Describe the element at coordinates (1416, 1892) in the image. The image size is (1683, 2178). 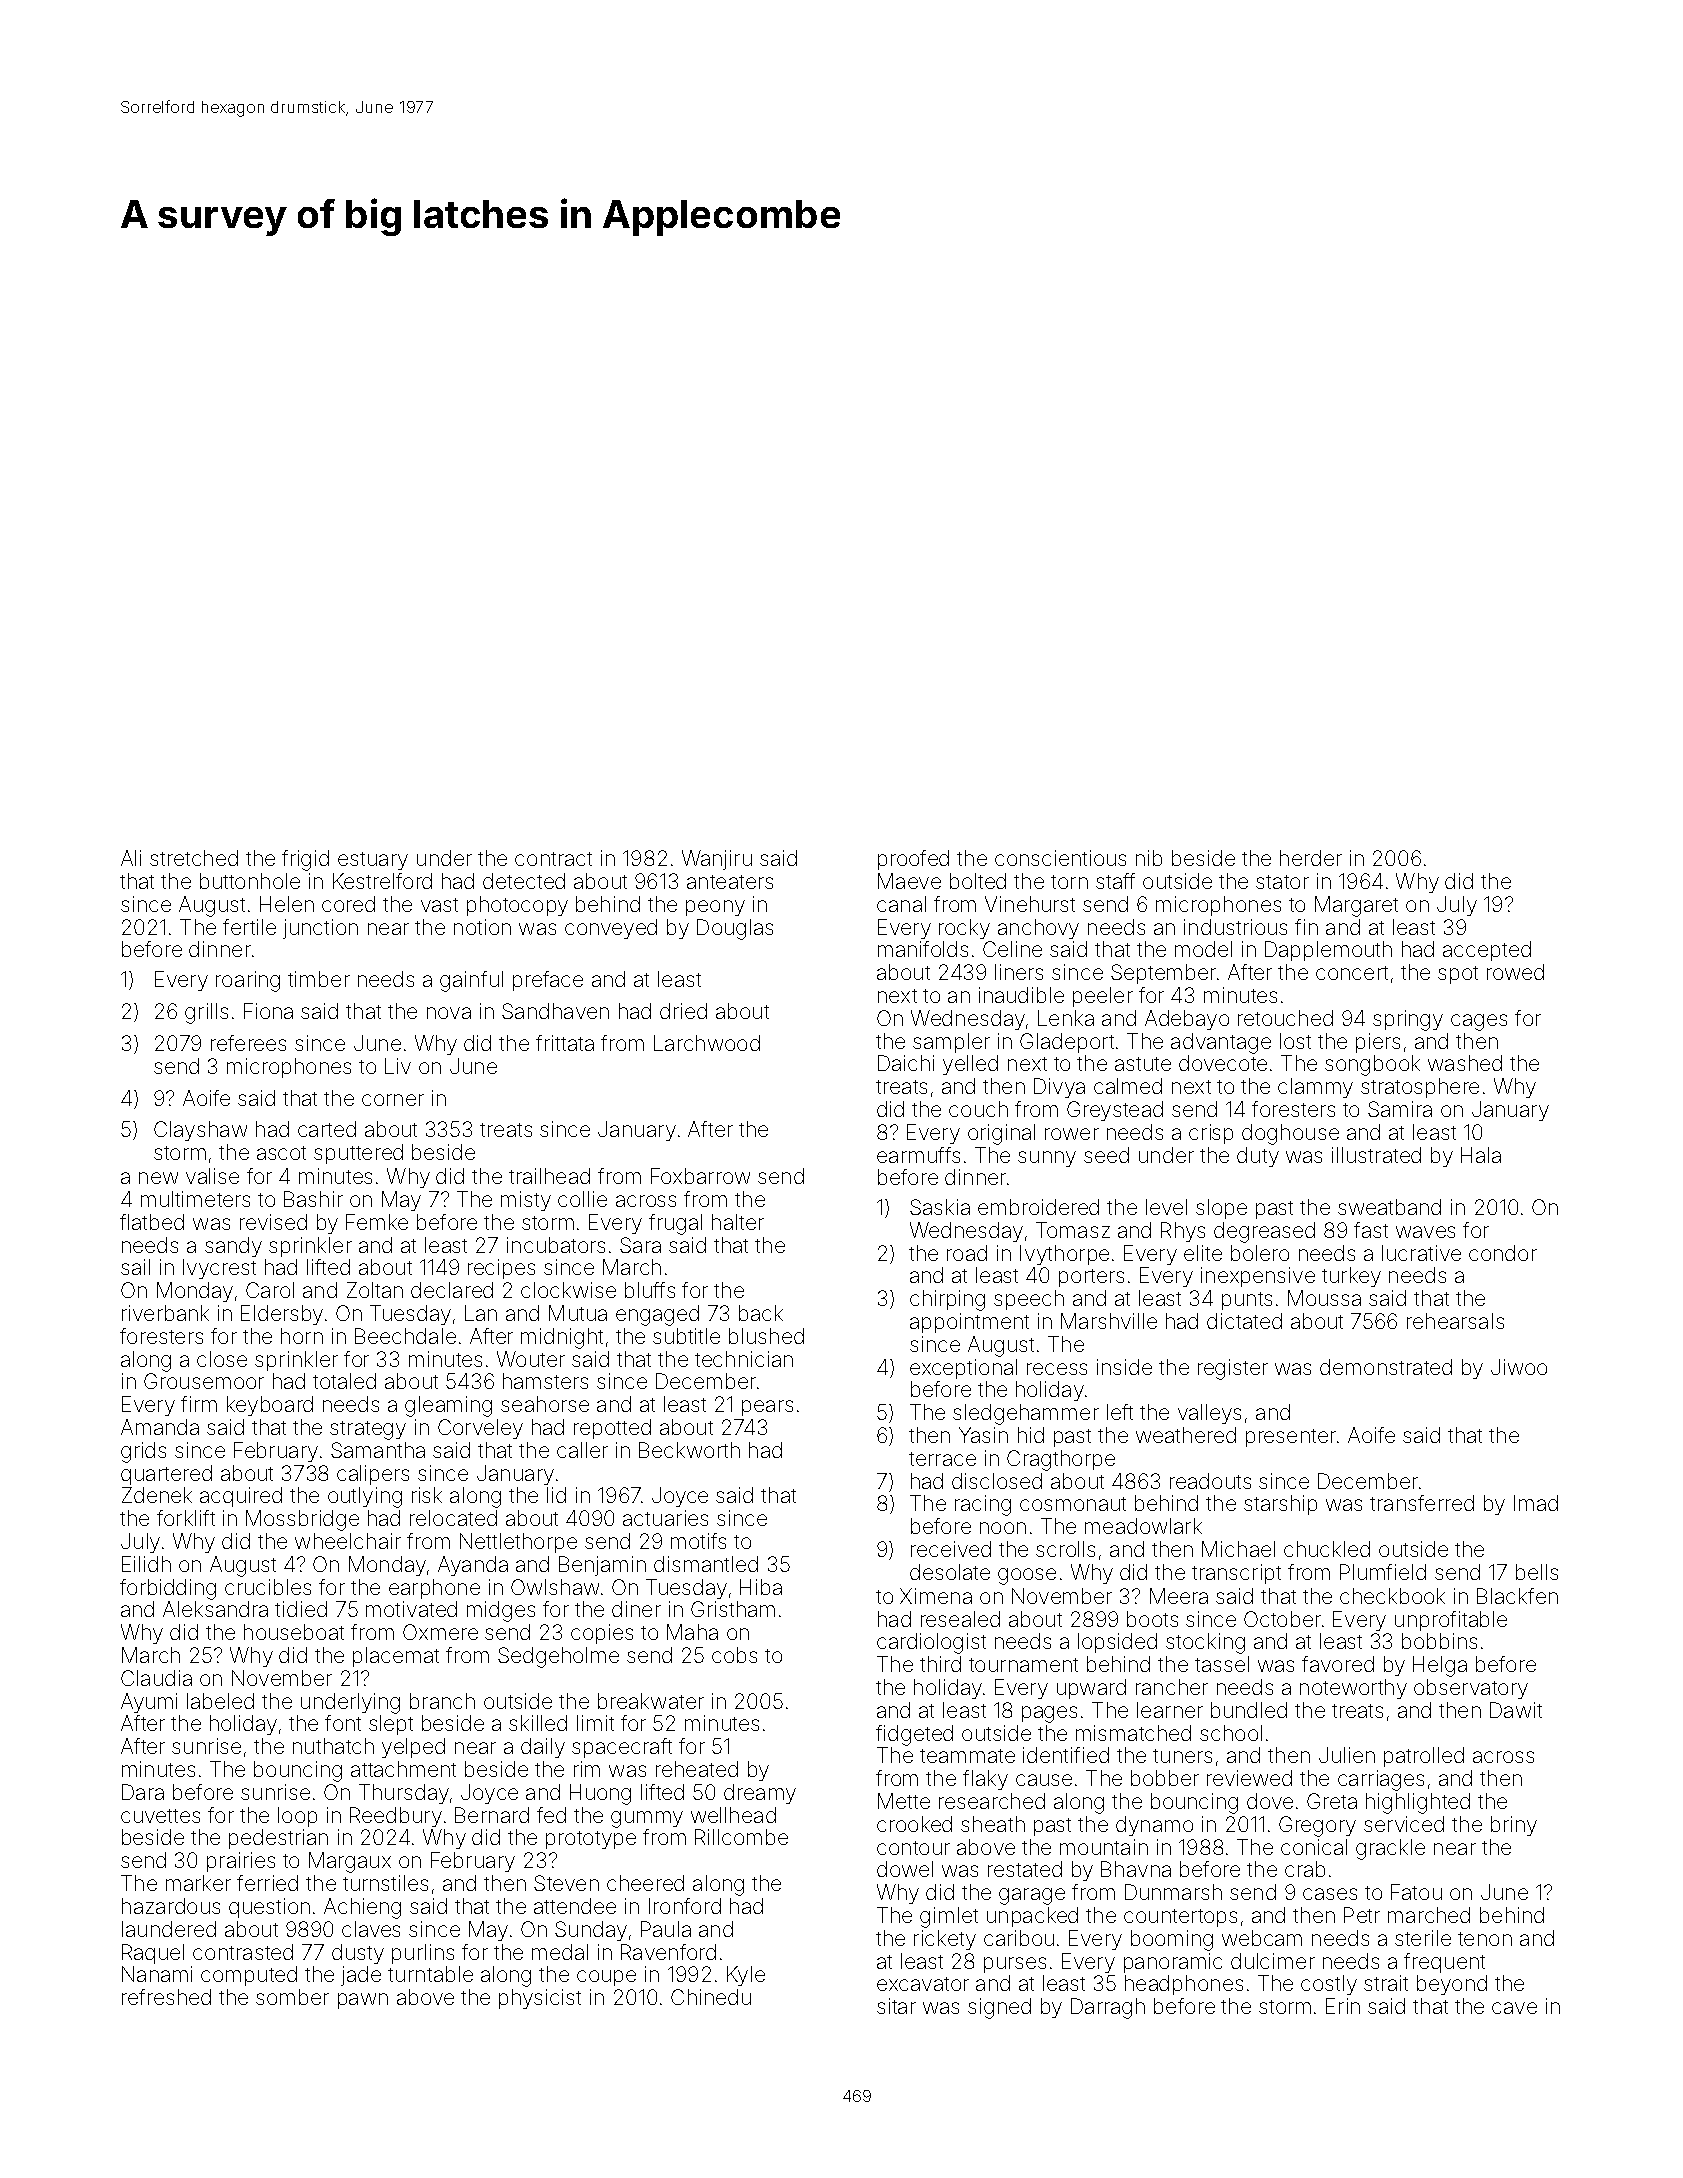
I see `Fatou` at that location.
